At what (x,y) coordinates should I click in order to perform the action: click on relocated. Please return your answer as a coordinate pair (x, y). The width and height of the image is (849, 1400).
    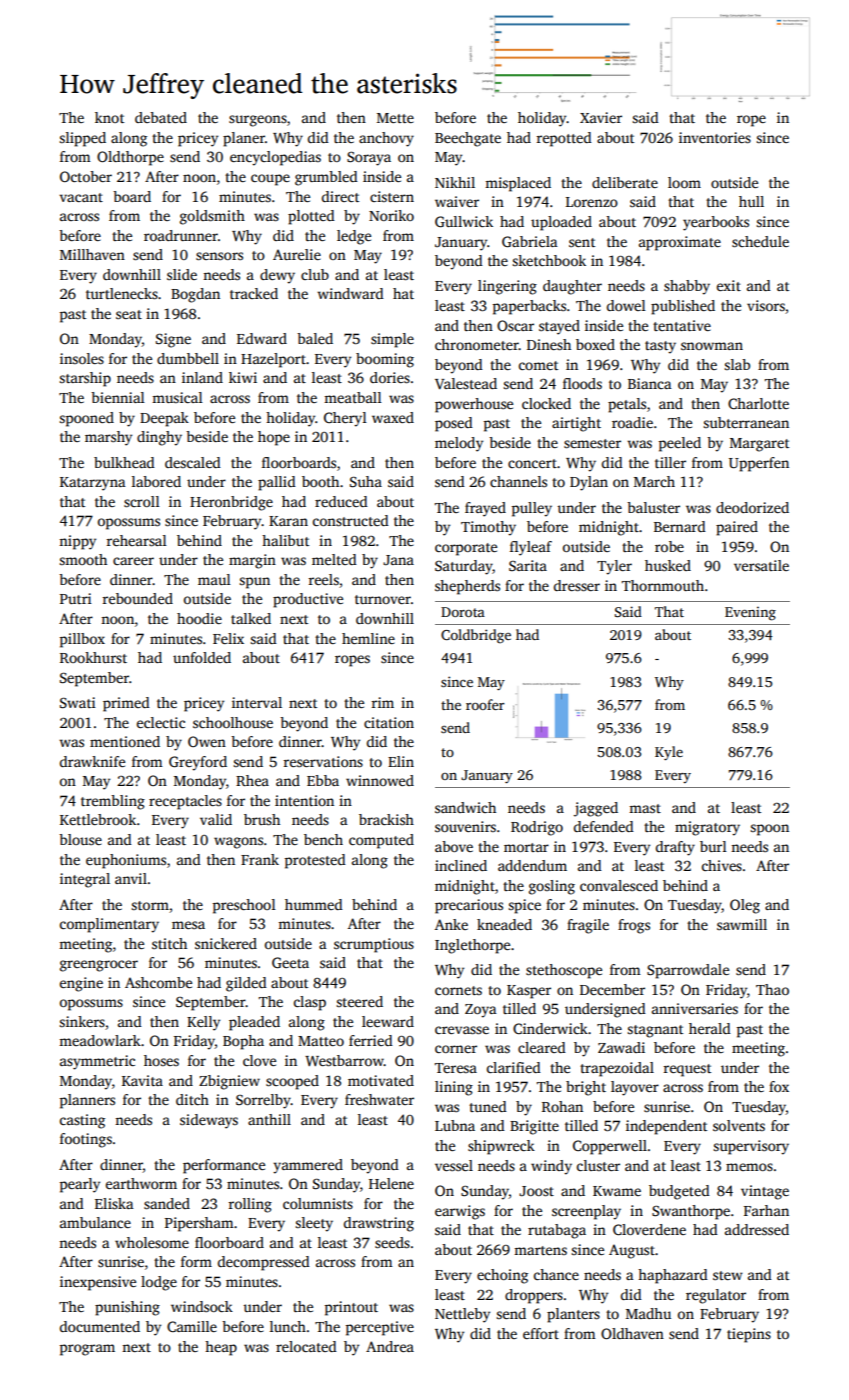
    Looking at the image, I should click on (306, 1346).
